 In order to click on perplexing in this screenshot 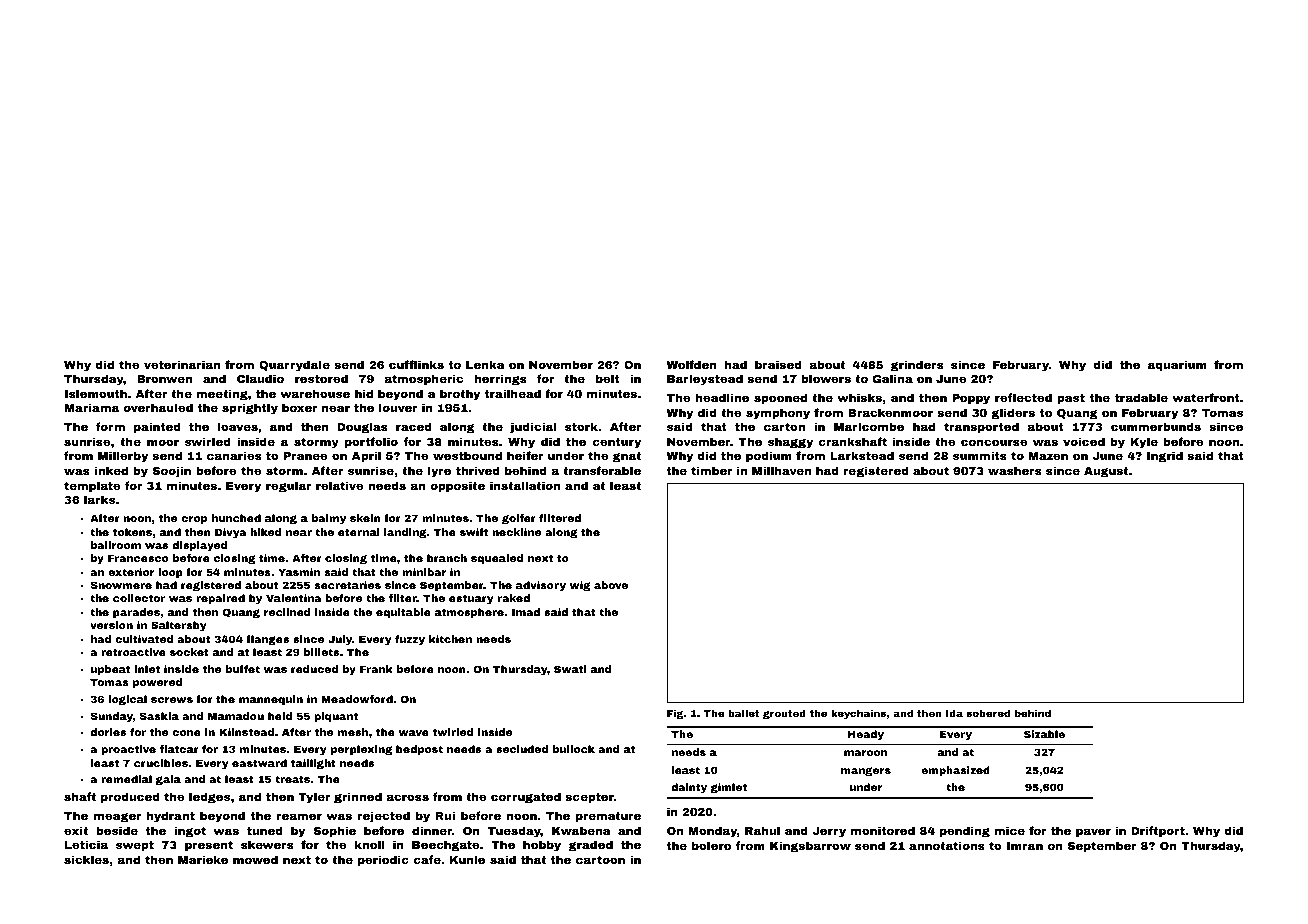, I will do `click(361, 750)`.
